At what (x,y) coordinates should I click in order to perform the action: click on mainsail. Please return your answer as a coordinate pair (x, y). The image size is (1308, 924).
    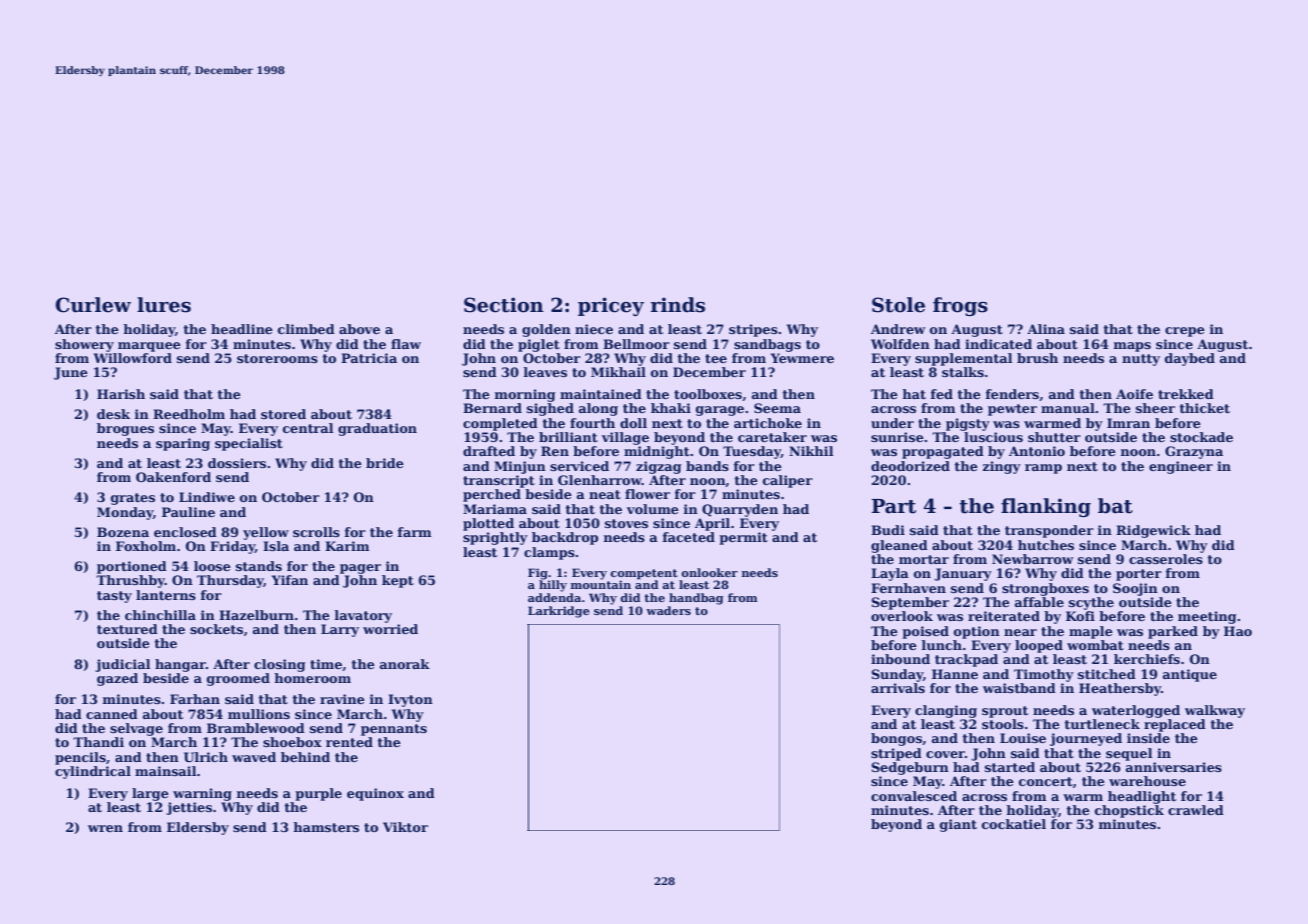
    Looking at the image, I should click on (166, 771).
